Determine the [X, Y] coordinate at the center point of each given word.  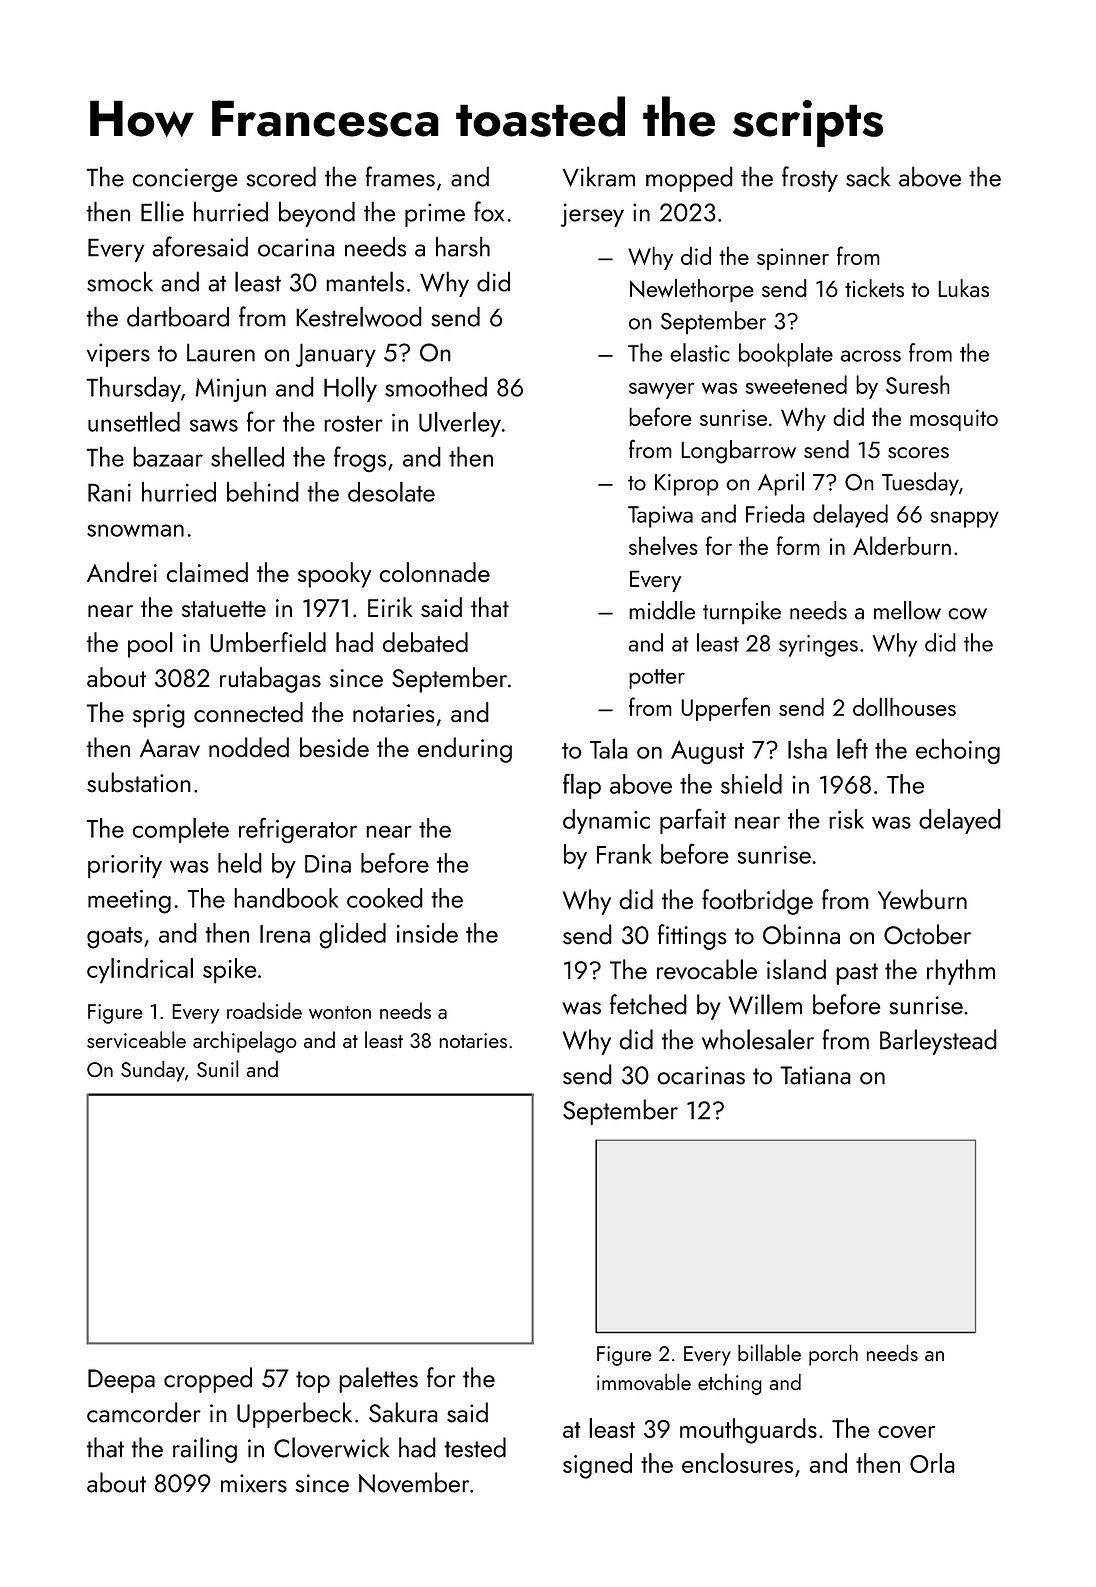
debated [425, 642]
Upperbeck [294, 1415]
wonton [340, 1012]
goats [114, 938]
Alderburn [902, 545]
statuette [224, 609]
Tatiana [815, 1075]
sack [868, 176]
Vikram [598, 176]
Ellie [162, 211]
